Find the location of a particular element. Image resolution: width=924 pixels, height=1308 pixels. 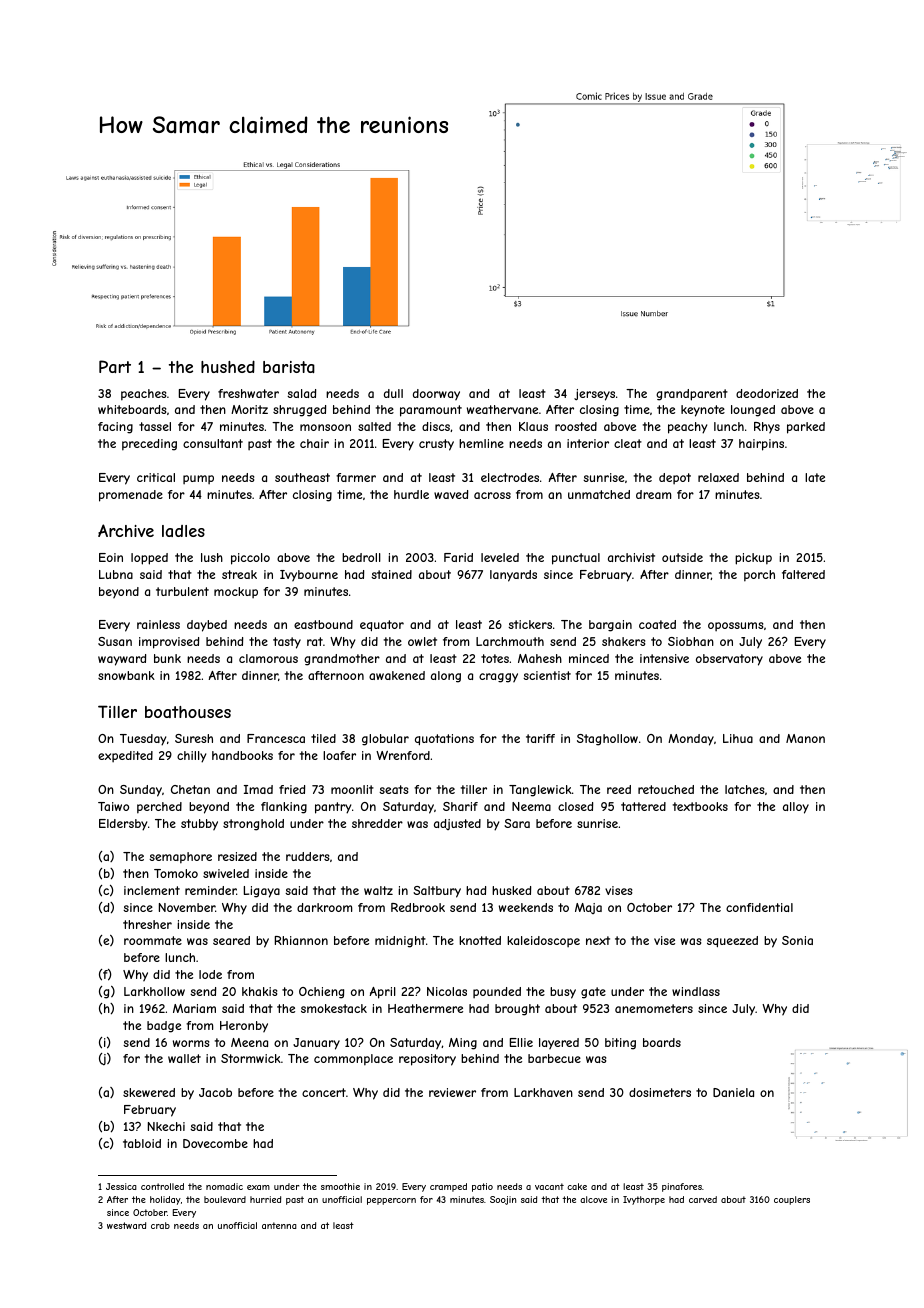

hushed is located at coordinates (228, 366).
